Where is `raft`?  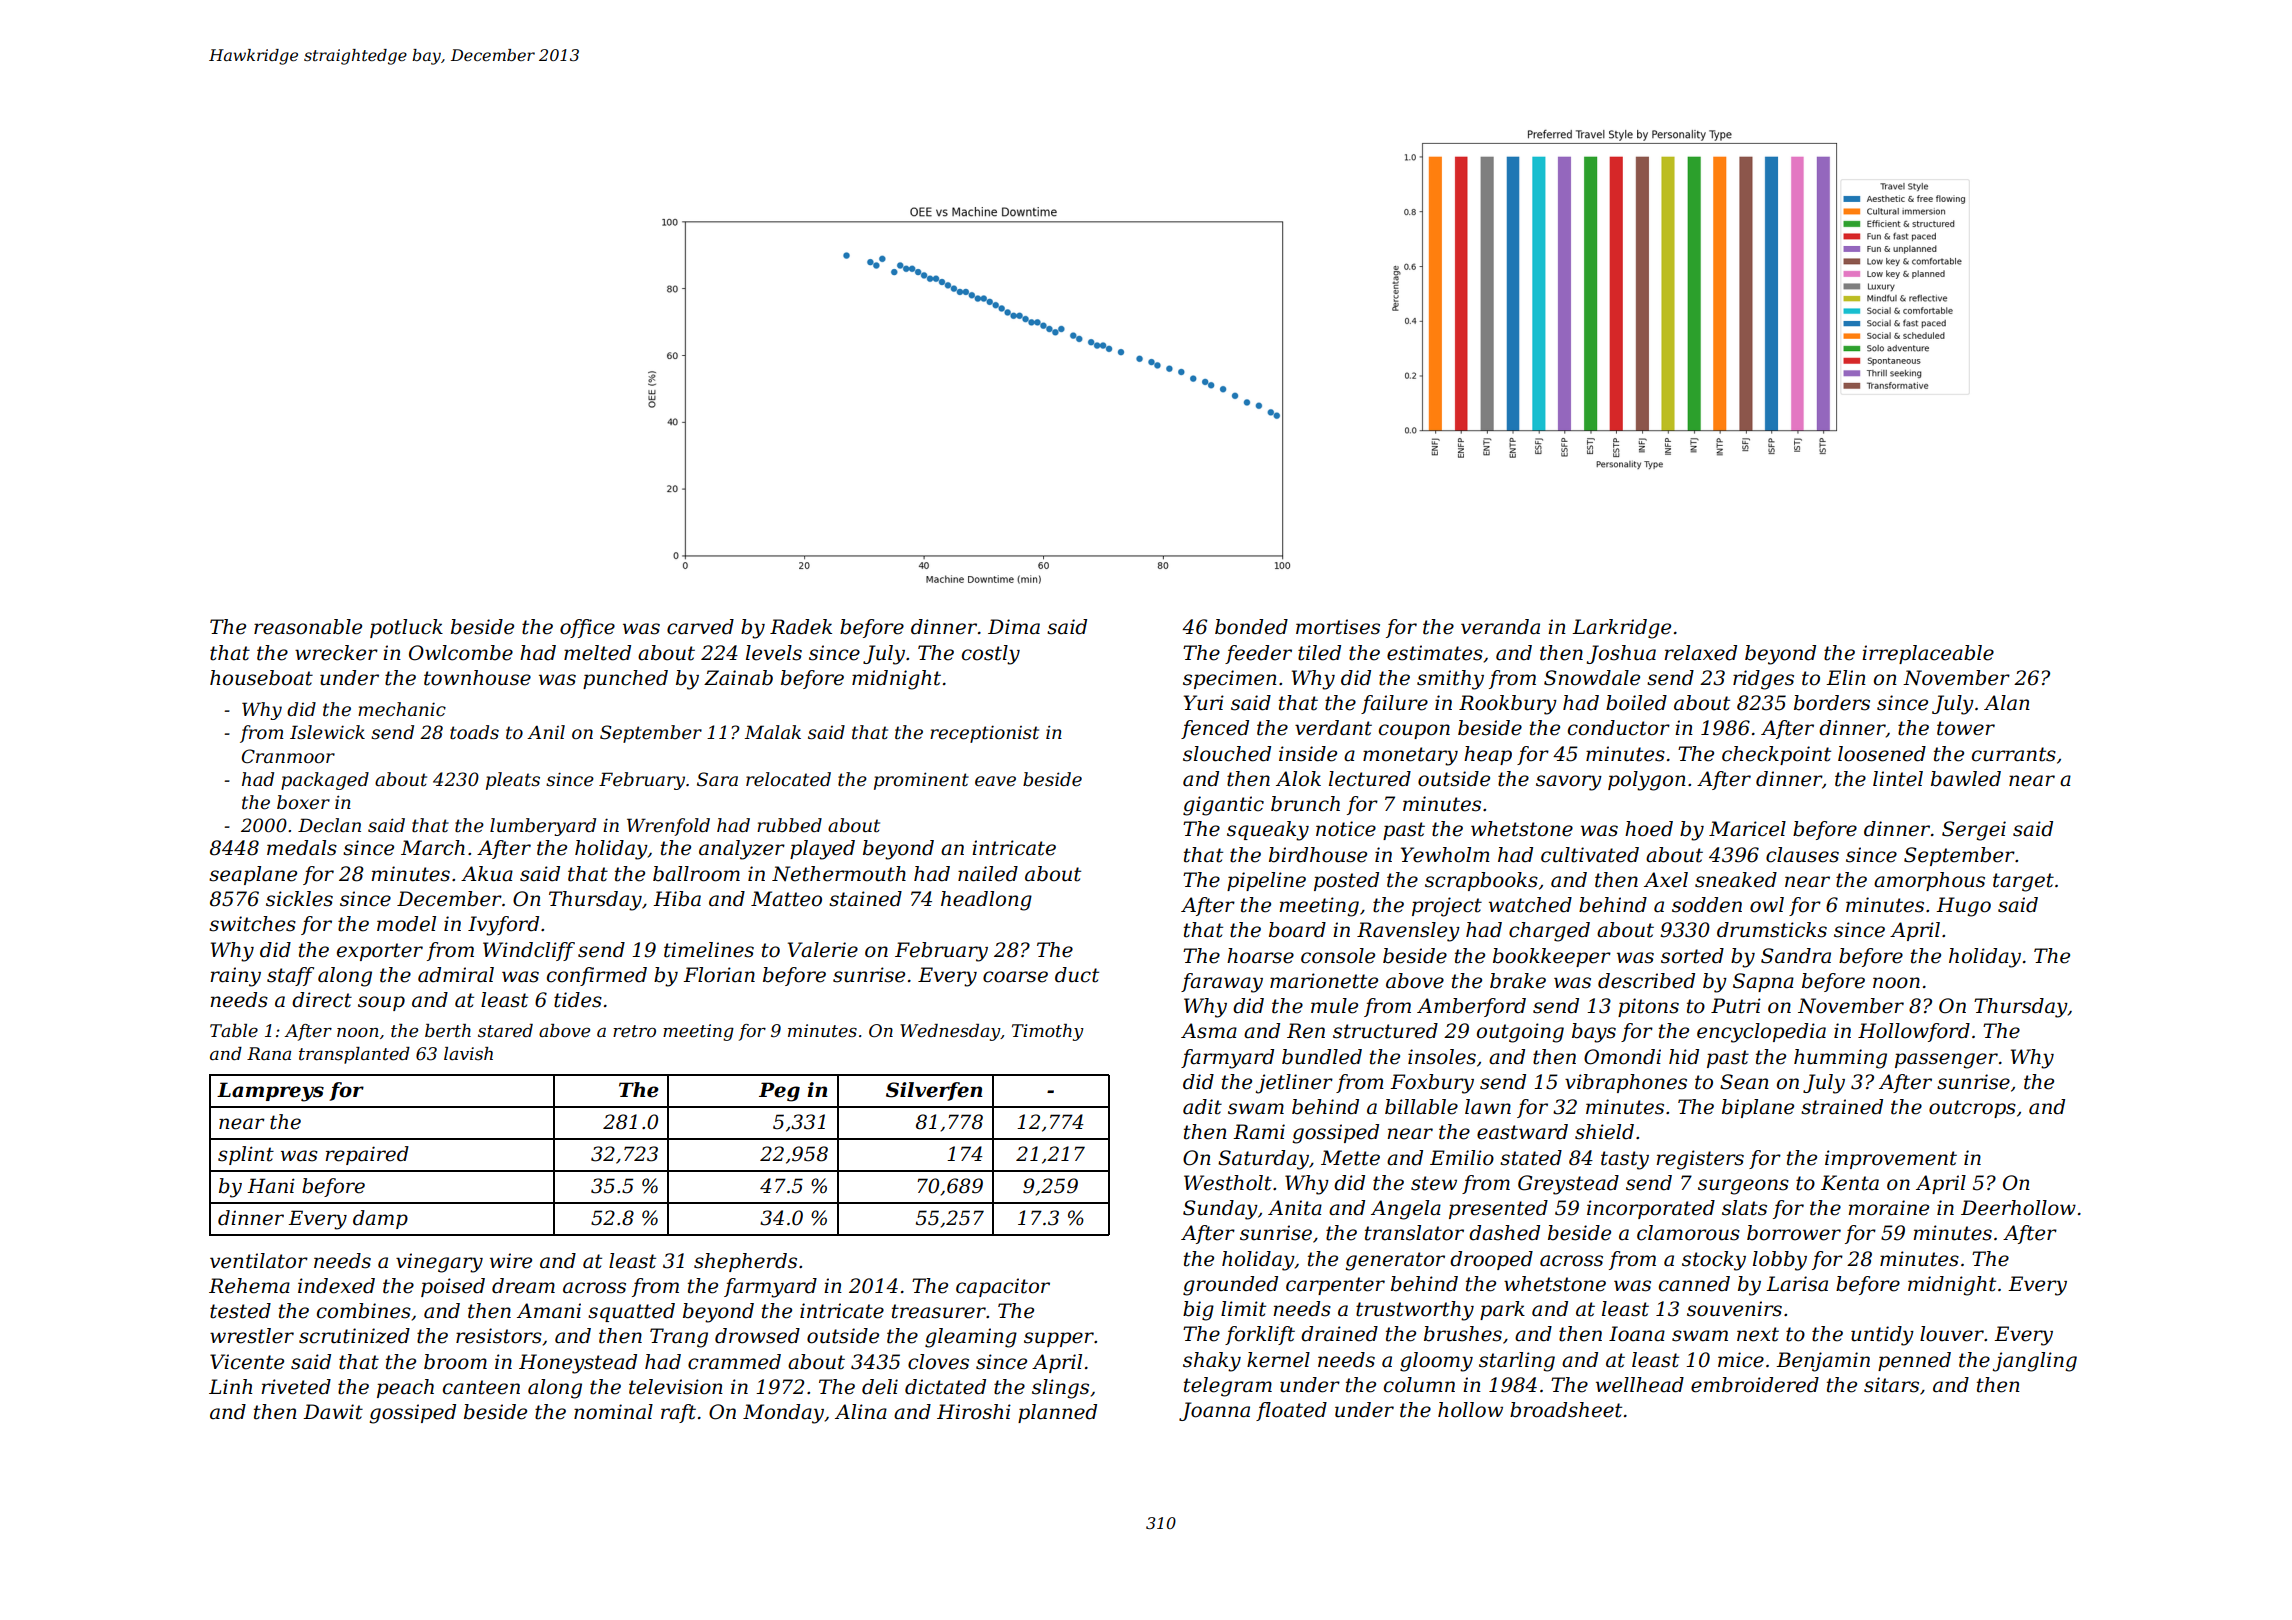 raft is located at coordinates (678, 1413).
